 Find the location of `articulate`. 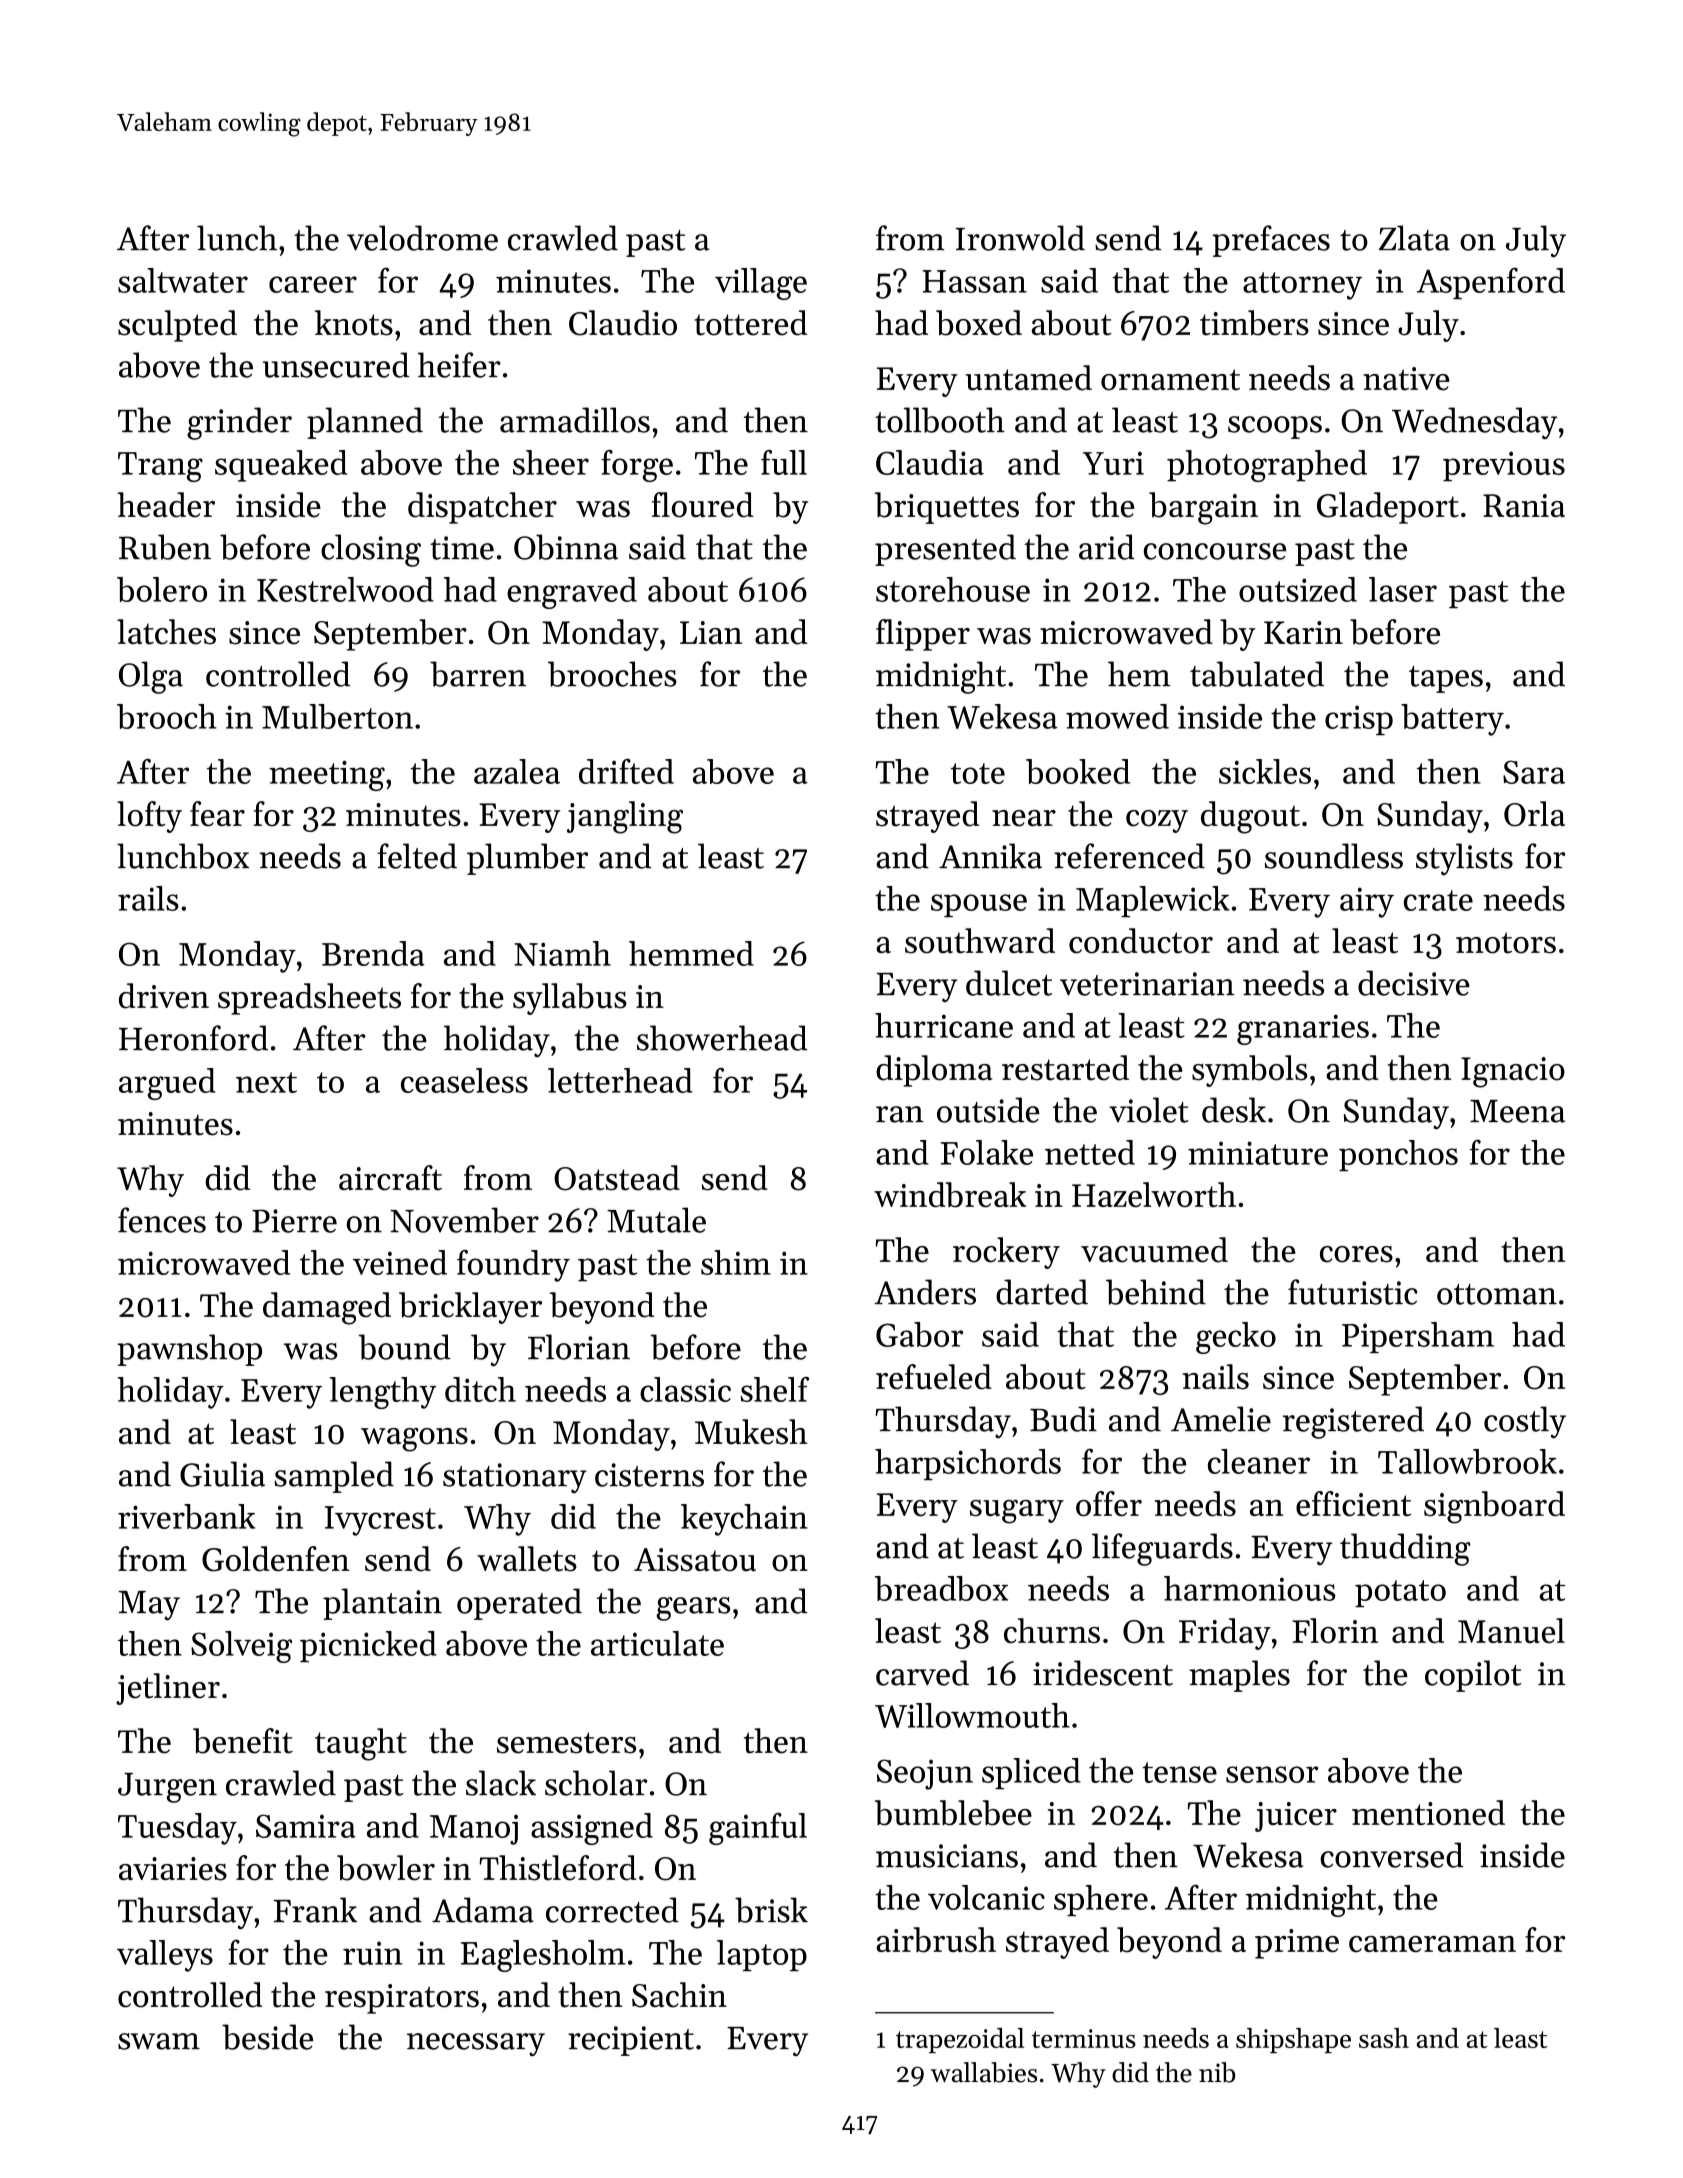

articulate is located at coordinates (657, 1643).
